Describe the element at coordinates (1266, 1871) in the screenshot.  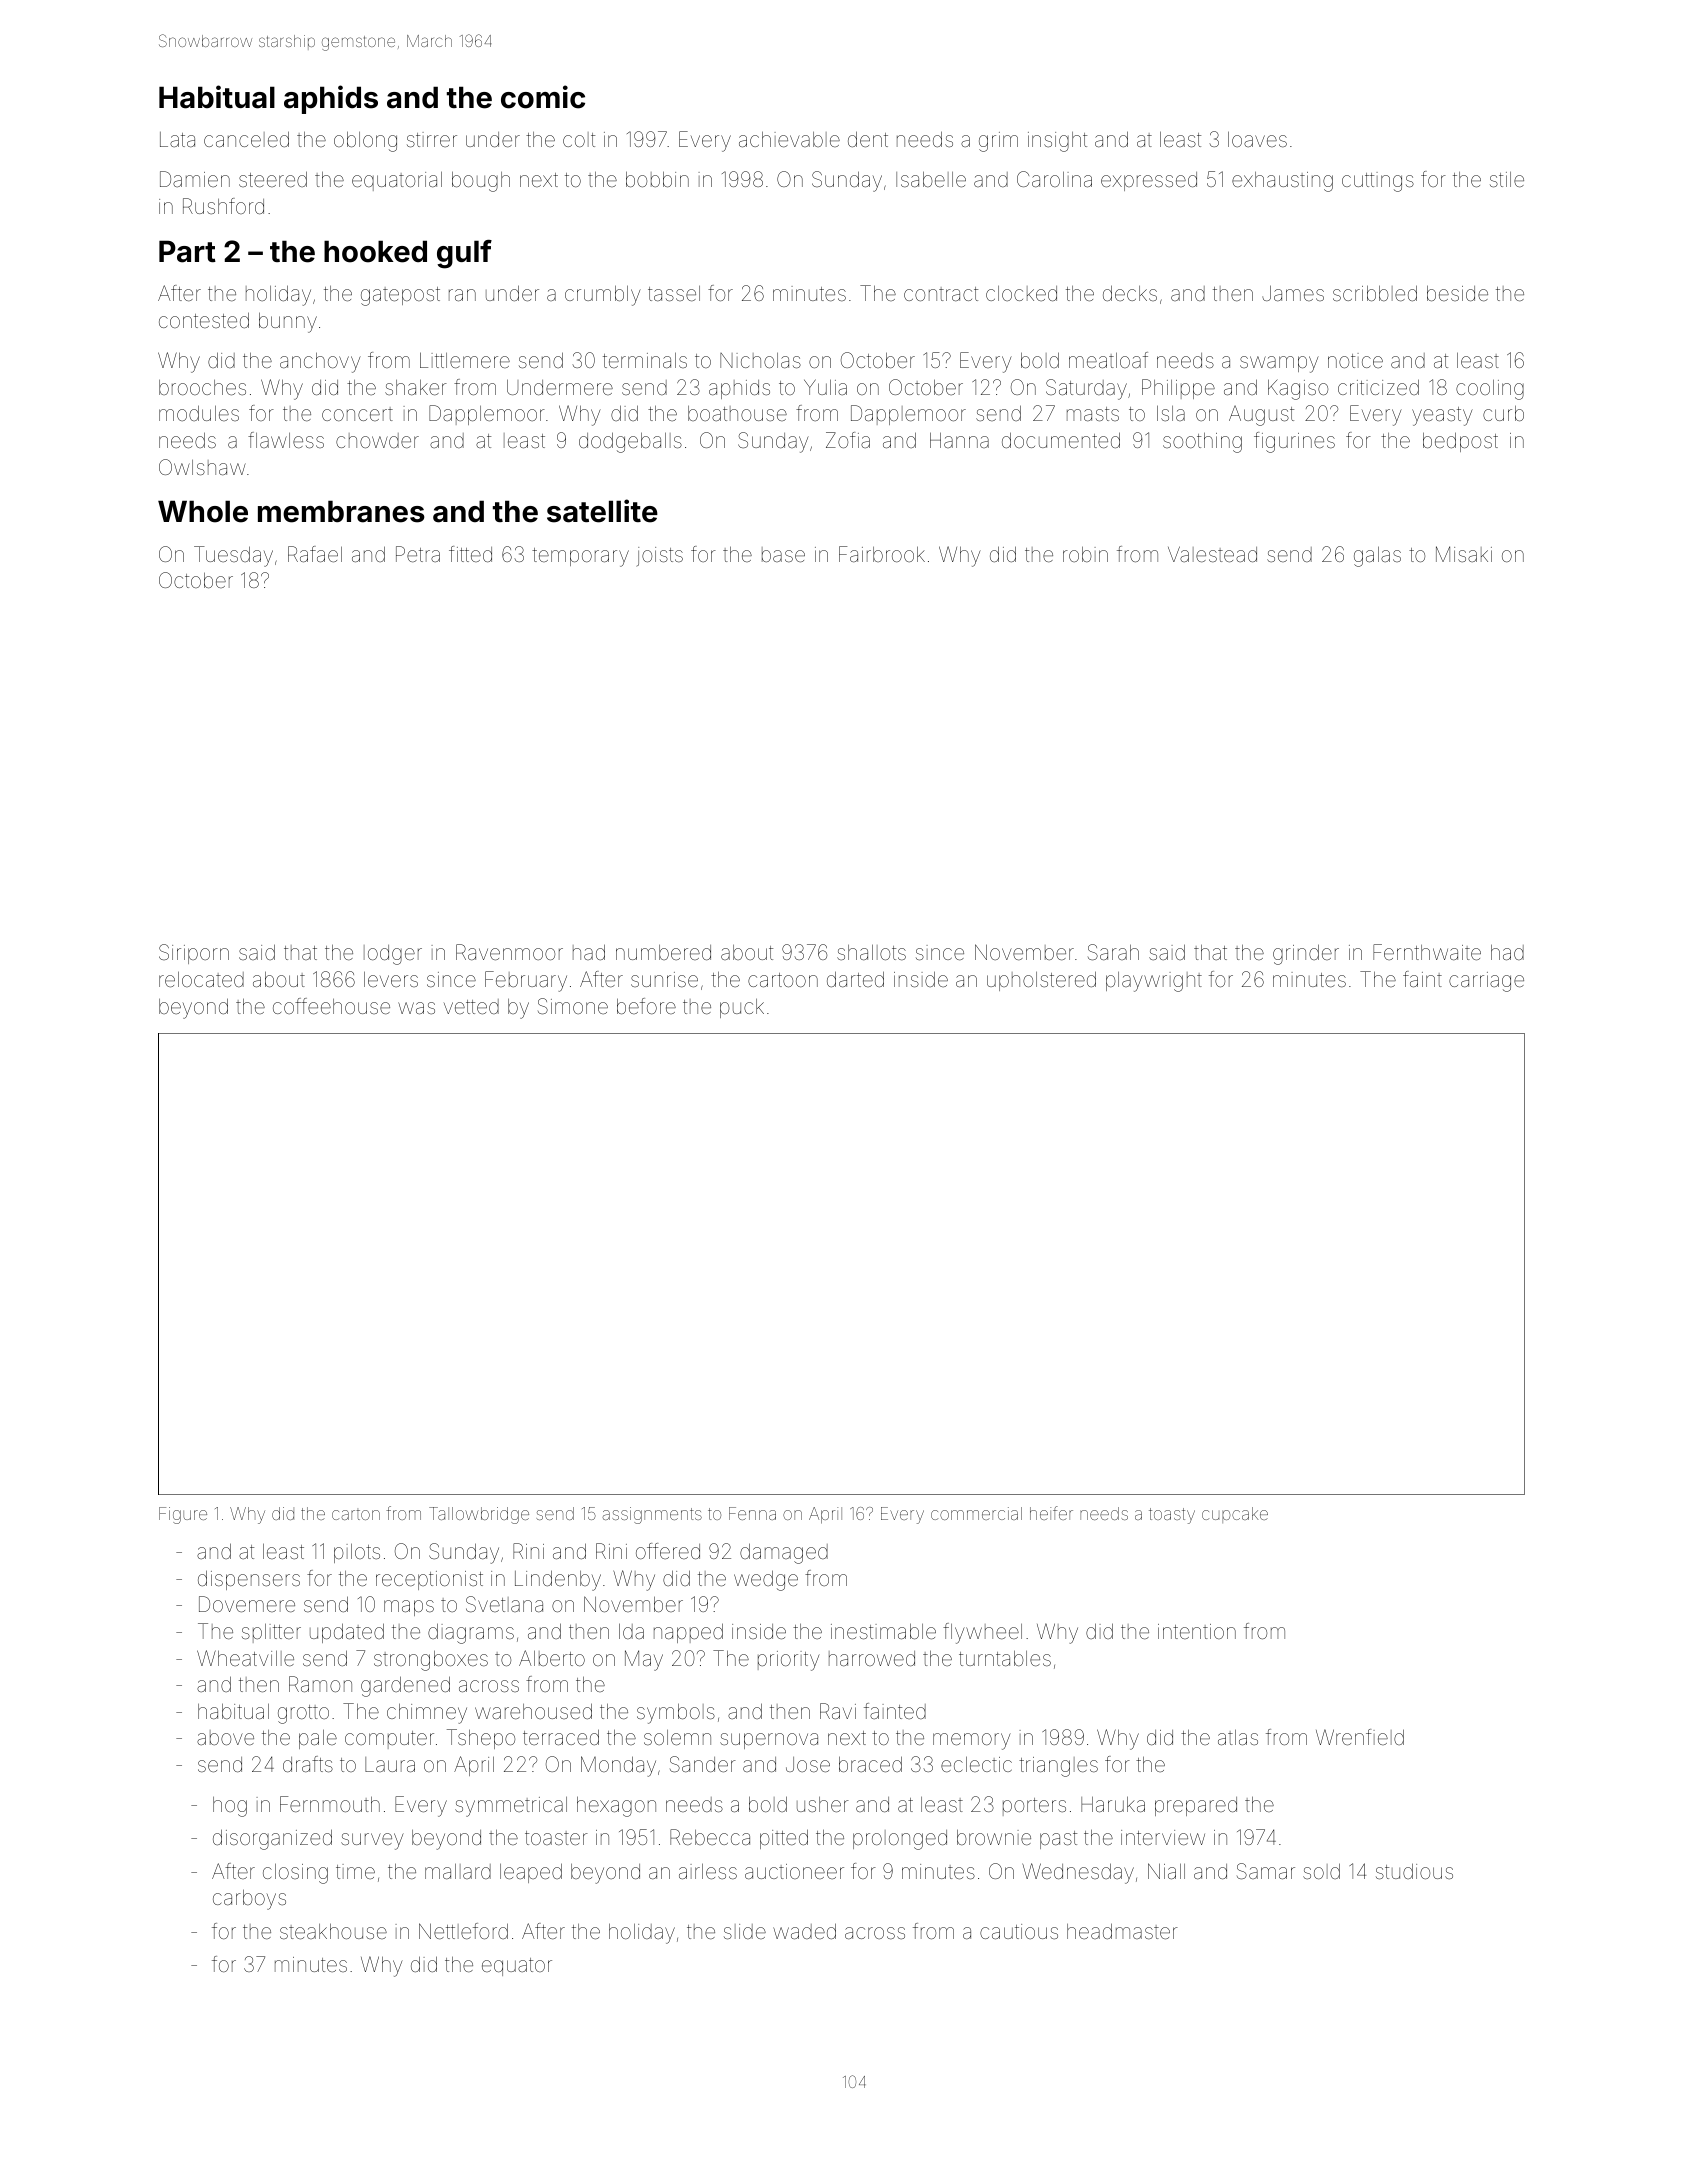
I see `Samar` at that location.
